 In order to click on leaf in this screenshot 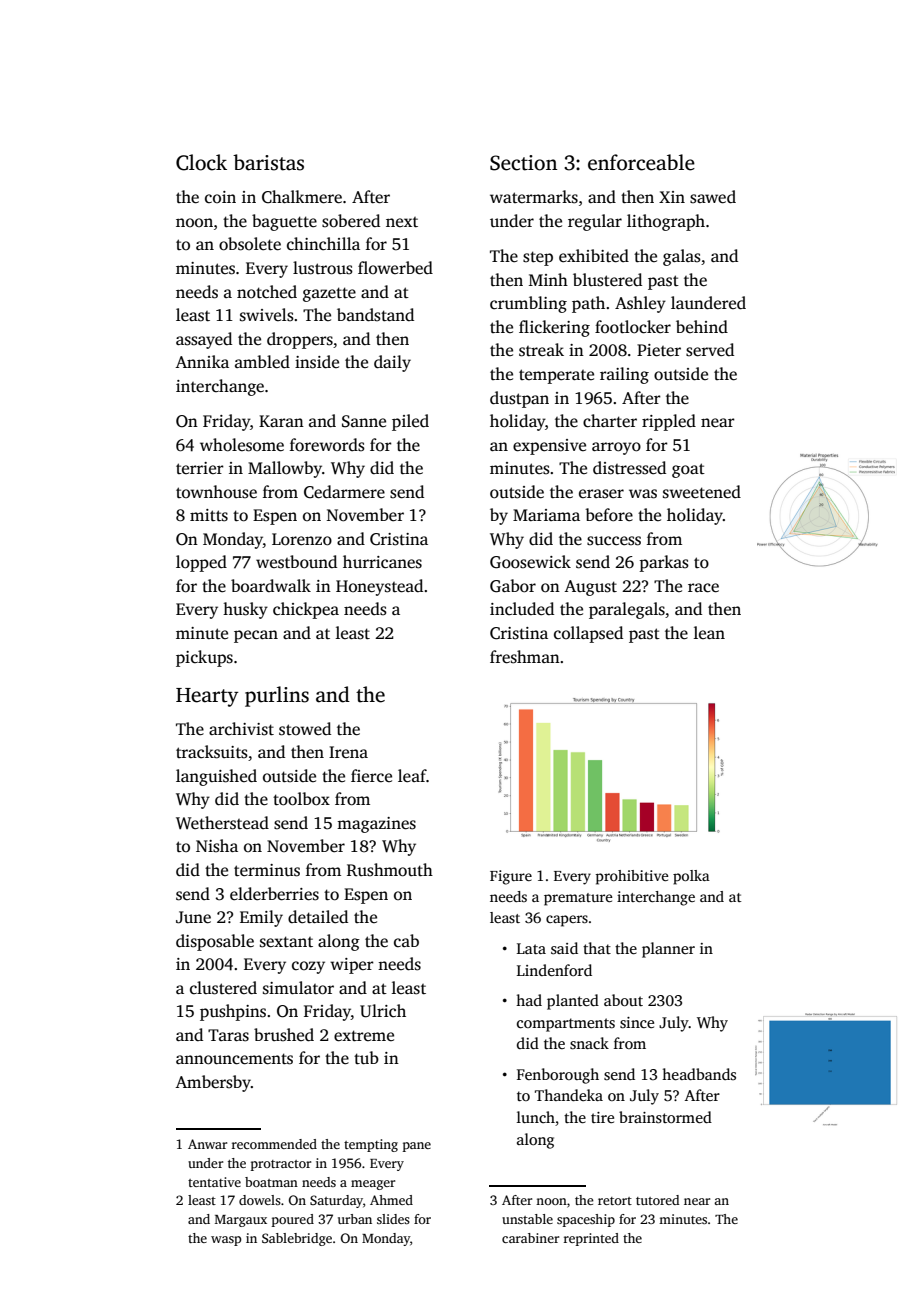, I will do `click(412, 776)`.
